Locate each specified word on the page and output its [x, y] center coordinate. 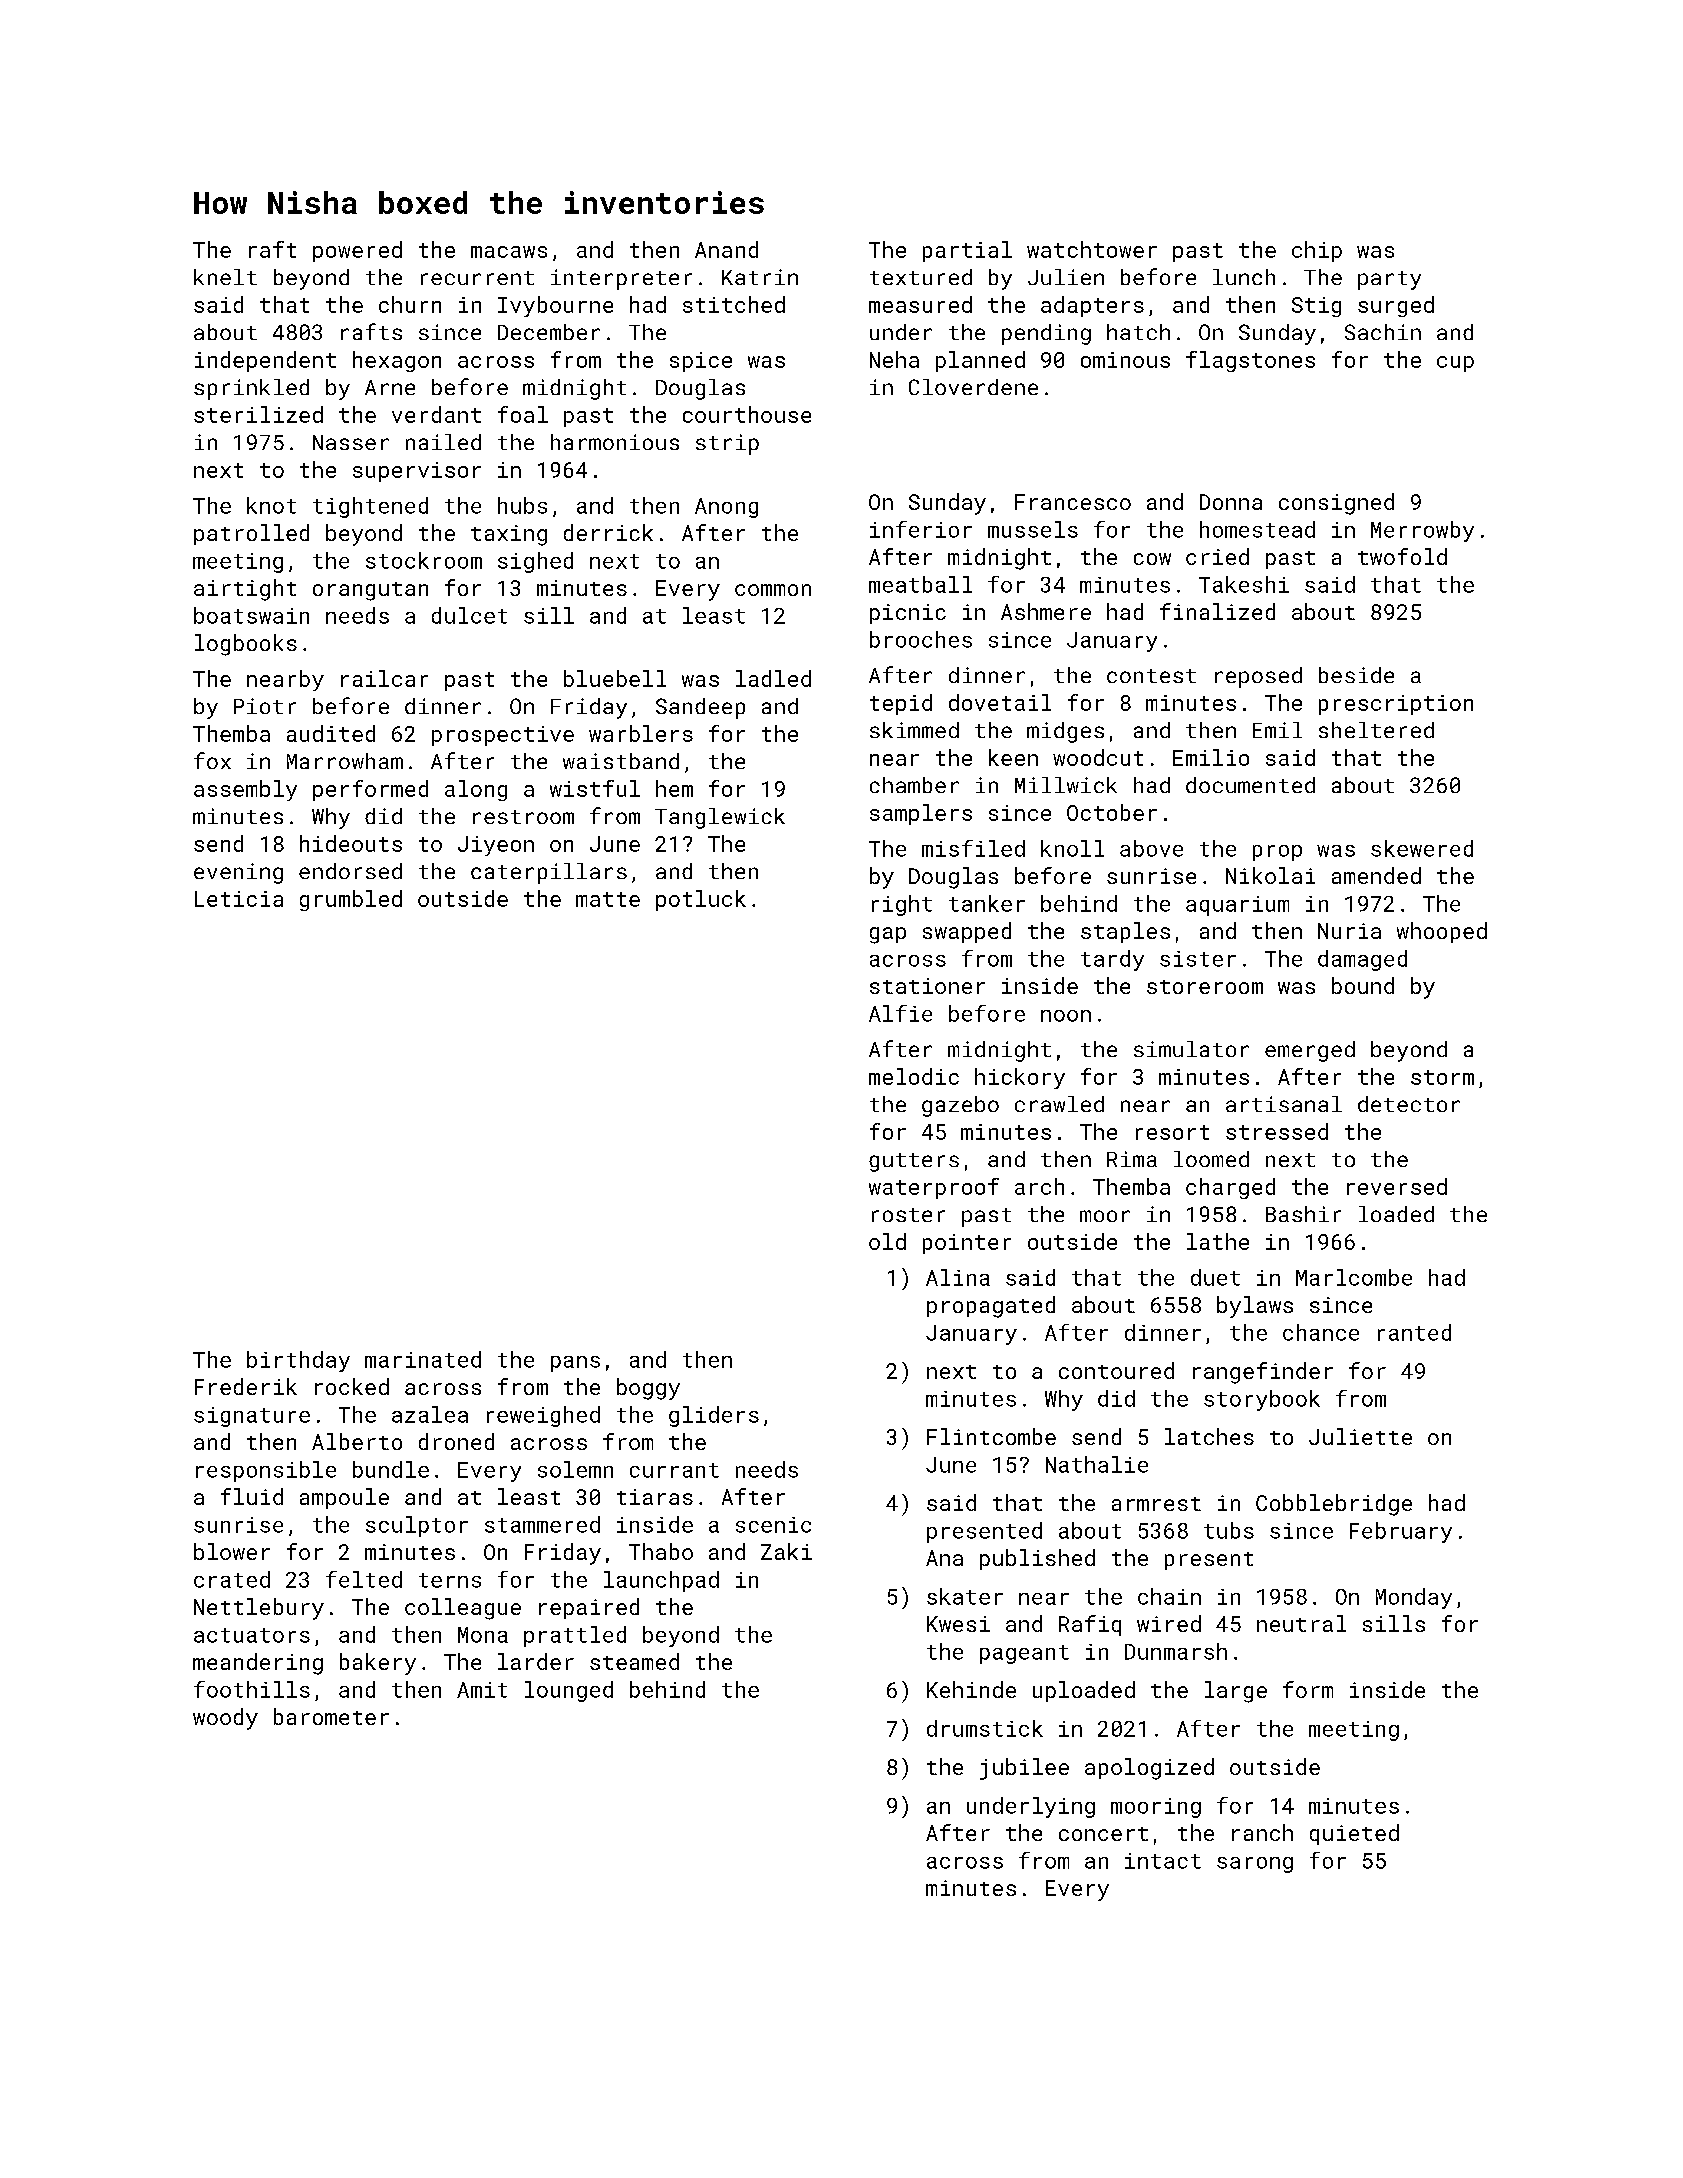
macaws [509, 252]
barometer [331, 1716]
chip [1317, 251]
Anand [726, 249]
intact [1163, 1861]
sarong [1255, 1865]
